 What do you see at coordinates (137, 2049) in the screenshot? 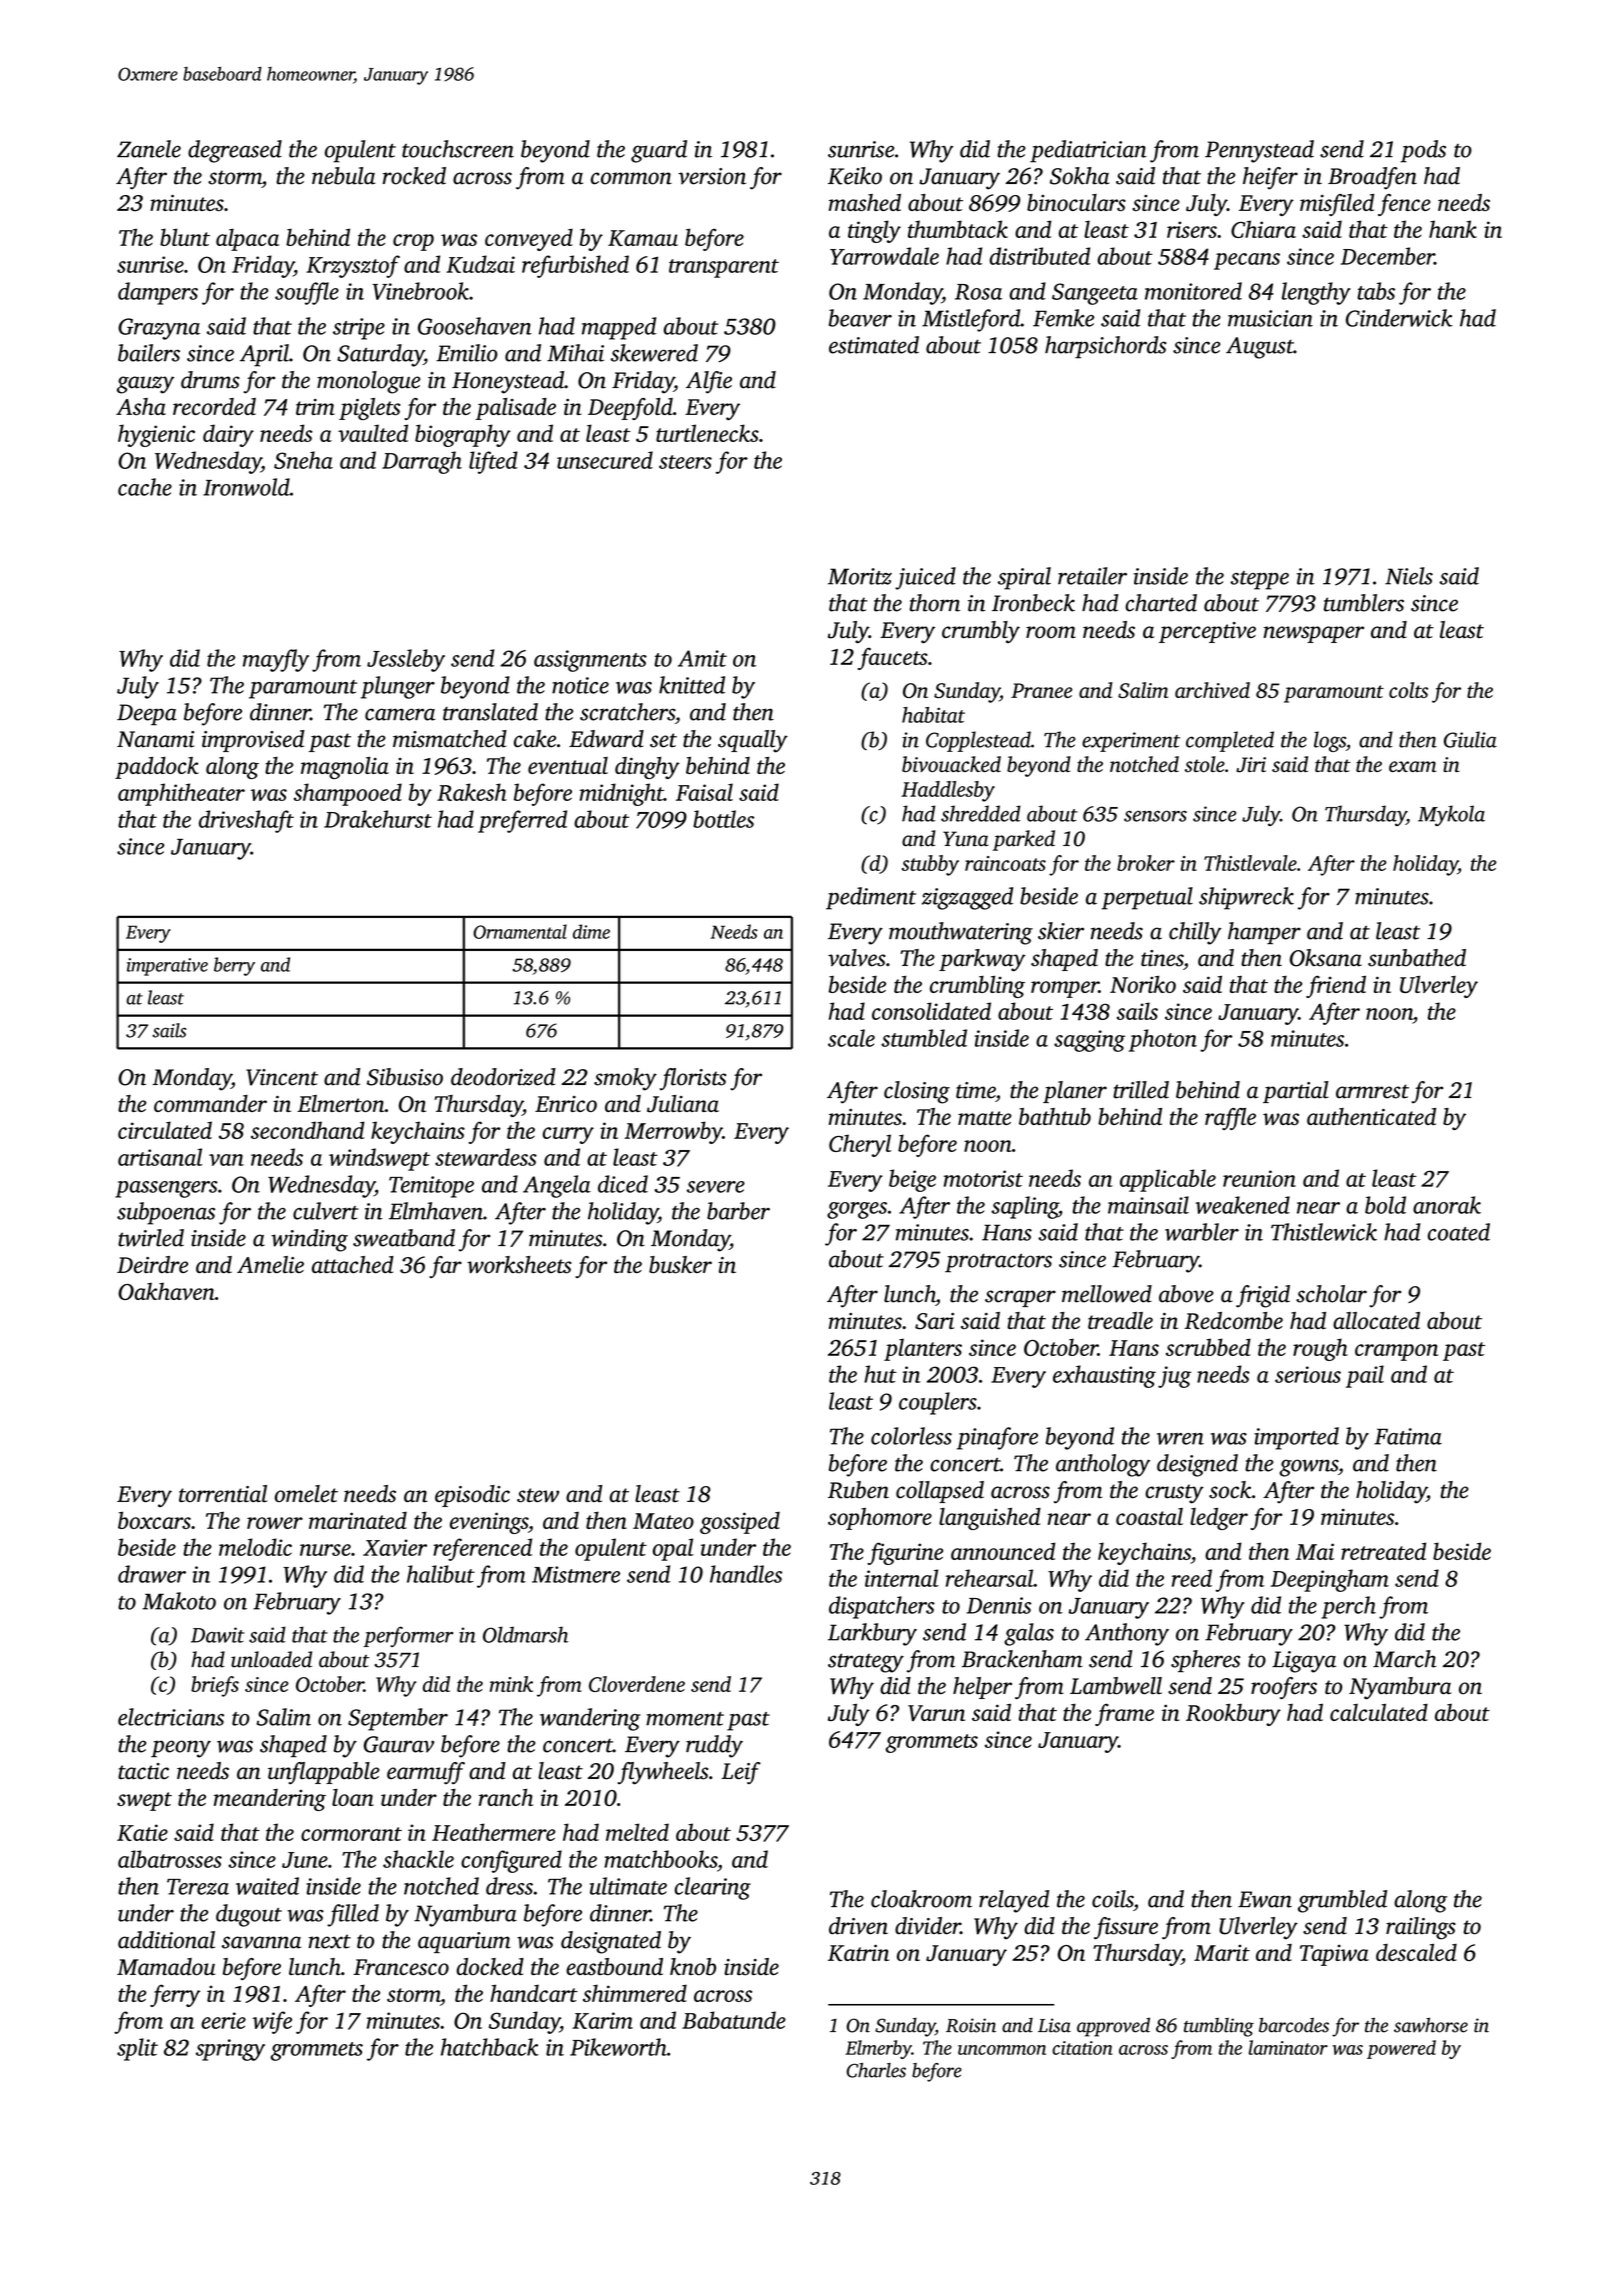
I see `split` at bounding box center [137, 2049].
